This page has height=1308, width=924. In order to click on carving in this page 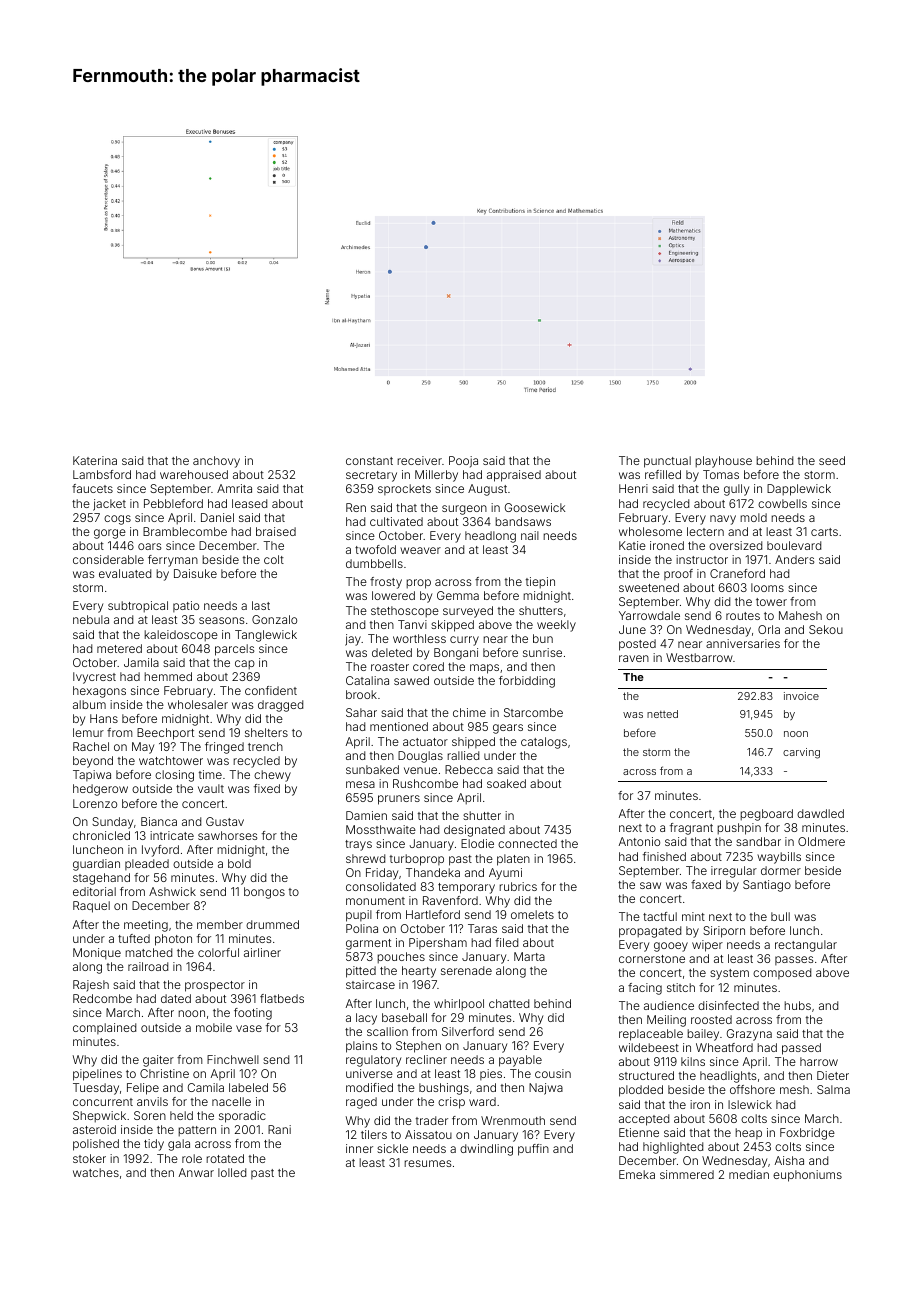, I will do `click(801, 753)`.
